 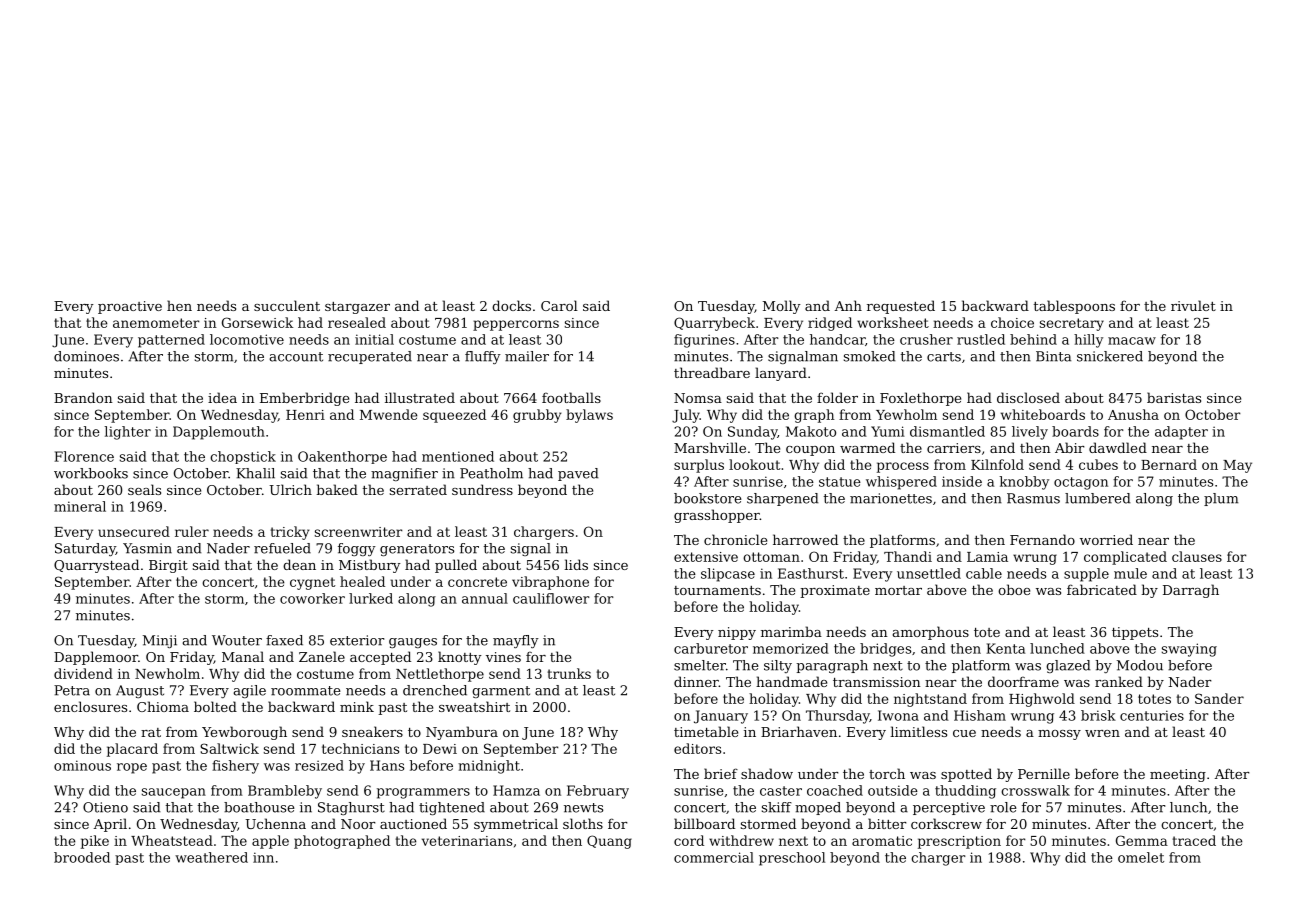 I want to click on Nomsa, so click(x=698, y=398).
